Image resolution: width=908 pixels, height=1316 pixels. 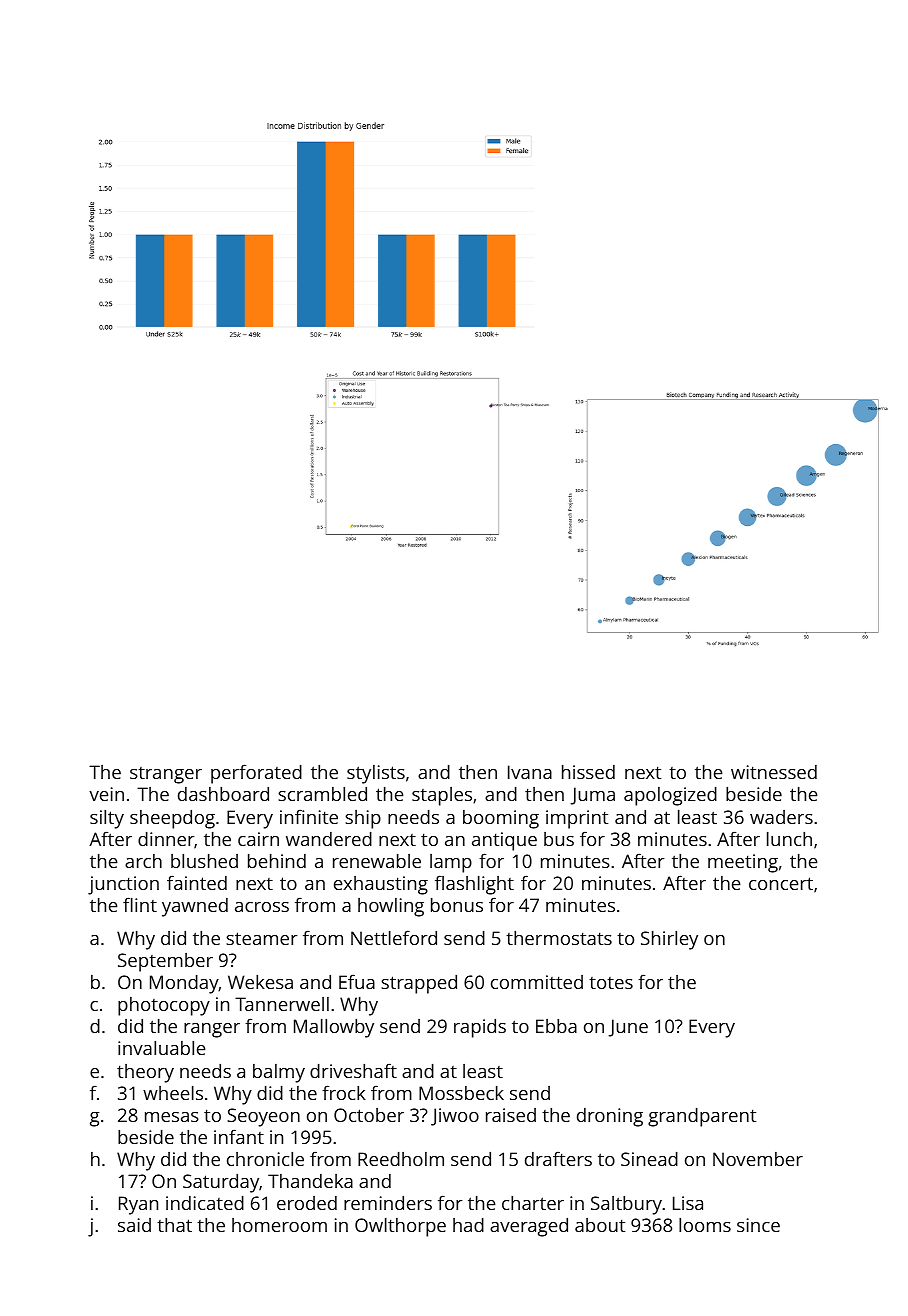 I want to click on rapids, so click(x=480, y=1028).
